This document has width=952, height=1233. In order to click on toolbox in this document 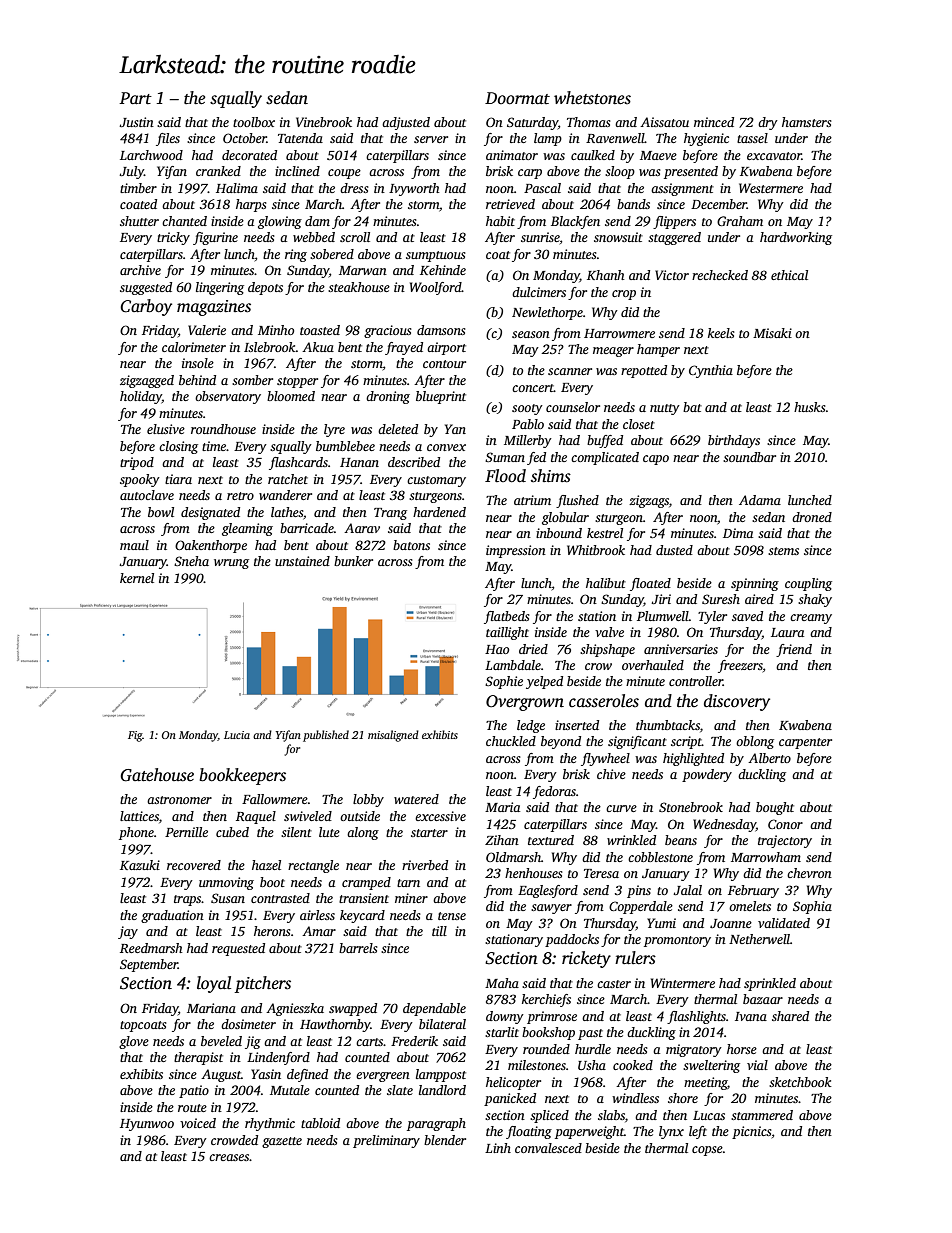, I will do `click(254, 122)`.
